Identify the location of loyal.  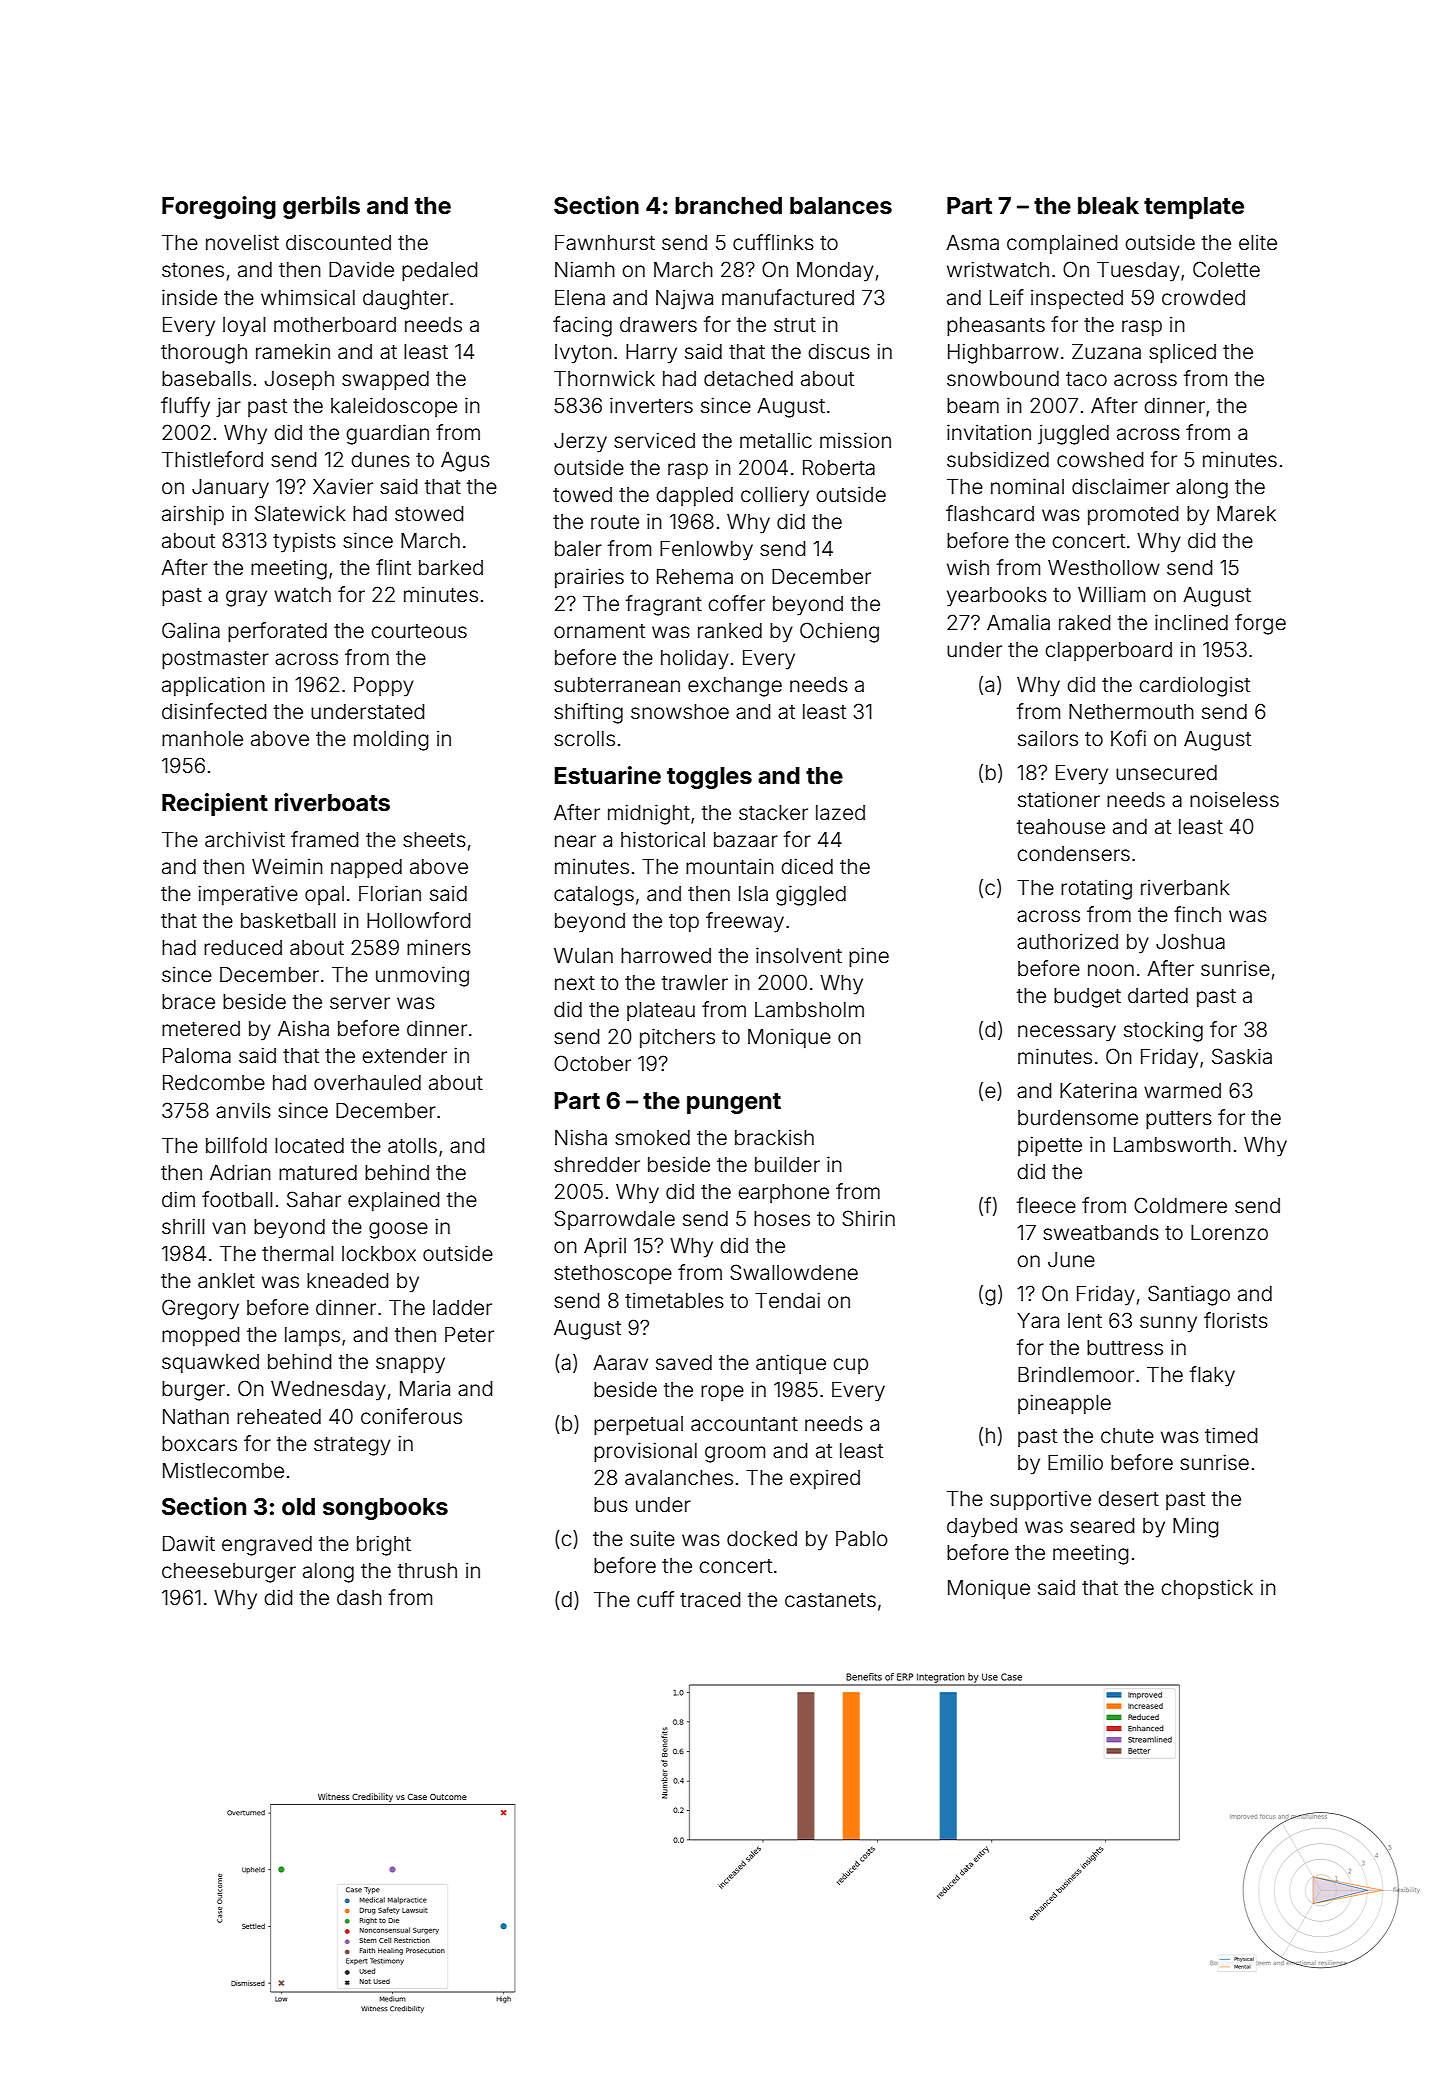
(244, 327).
